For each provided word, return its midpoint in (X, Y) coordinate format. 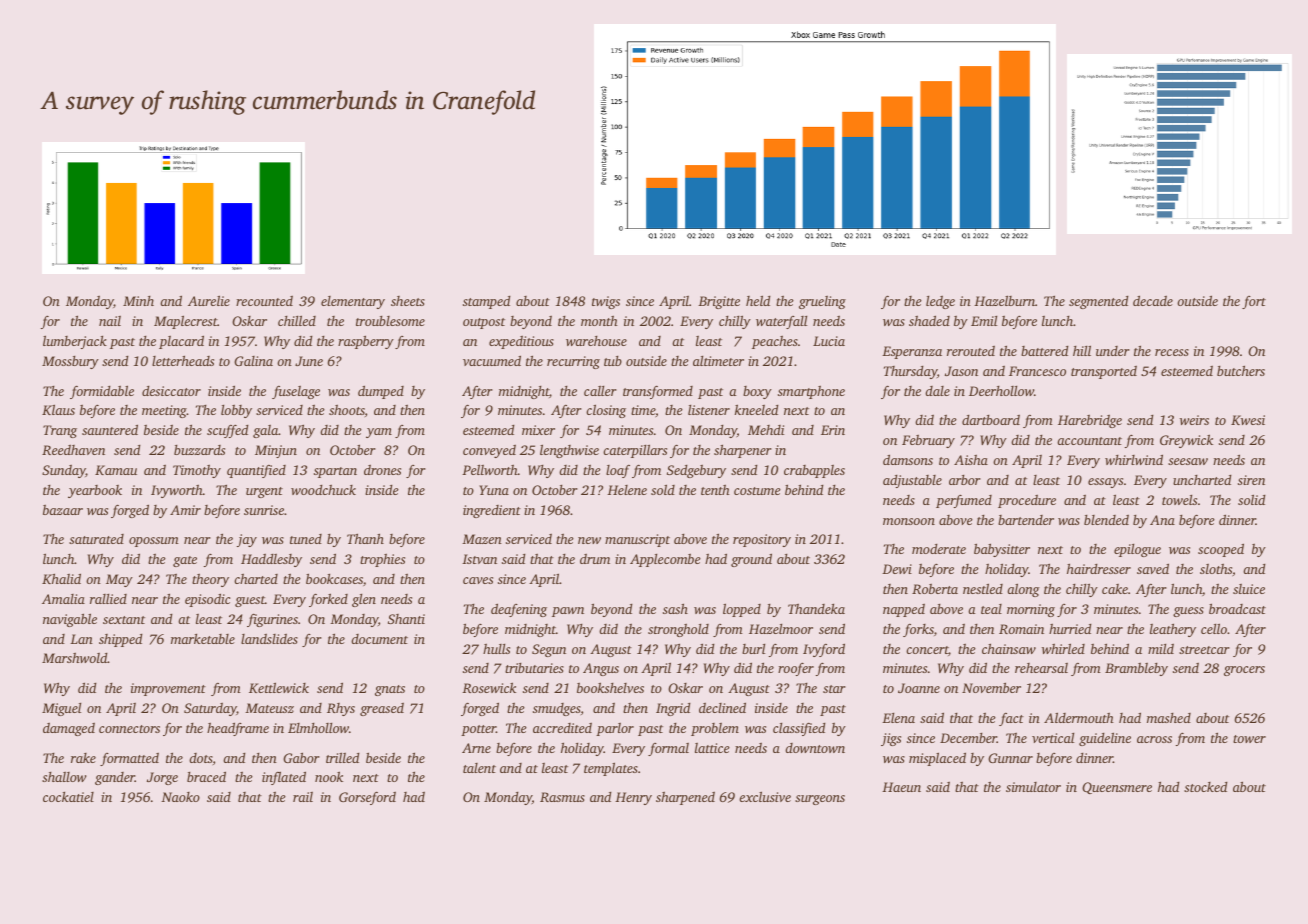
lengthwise (569, 451)
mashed (1169, 718)
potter (478, 730)
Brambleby (1136, 669)
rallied (108, 599)
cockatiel (68, 797)
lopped (742, 610)
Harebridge (1090, 421)
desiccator (171, 391)
